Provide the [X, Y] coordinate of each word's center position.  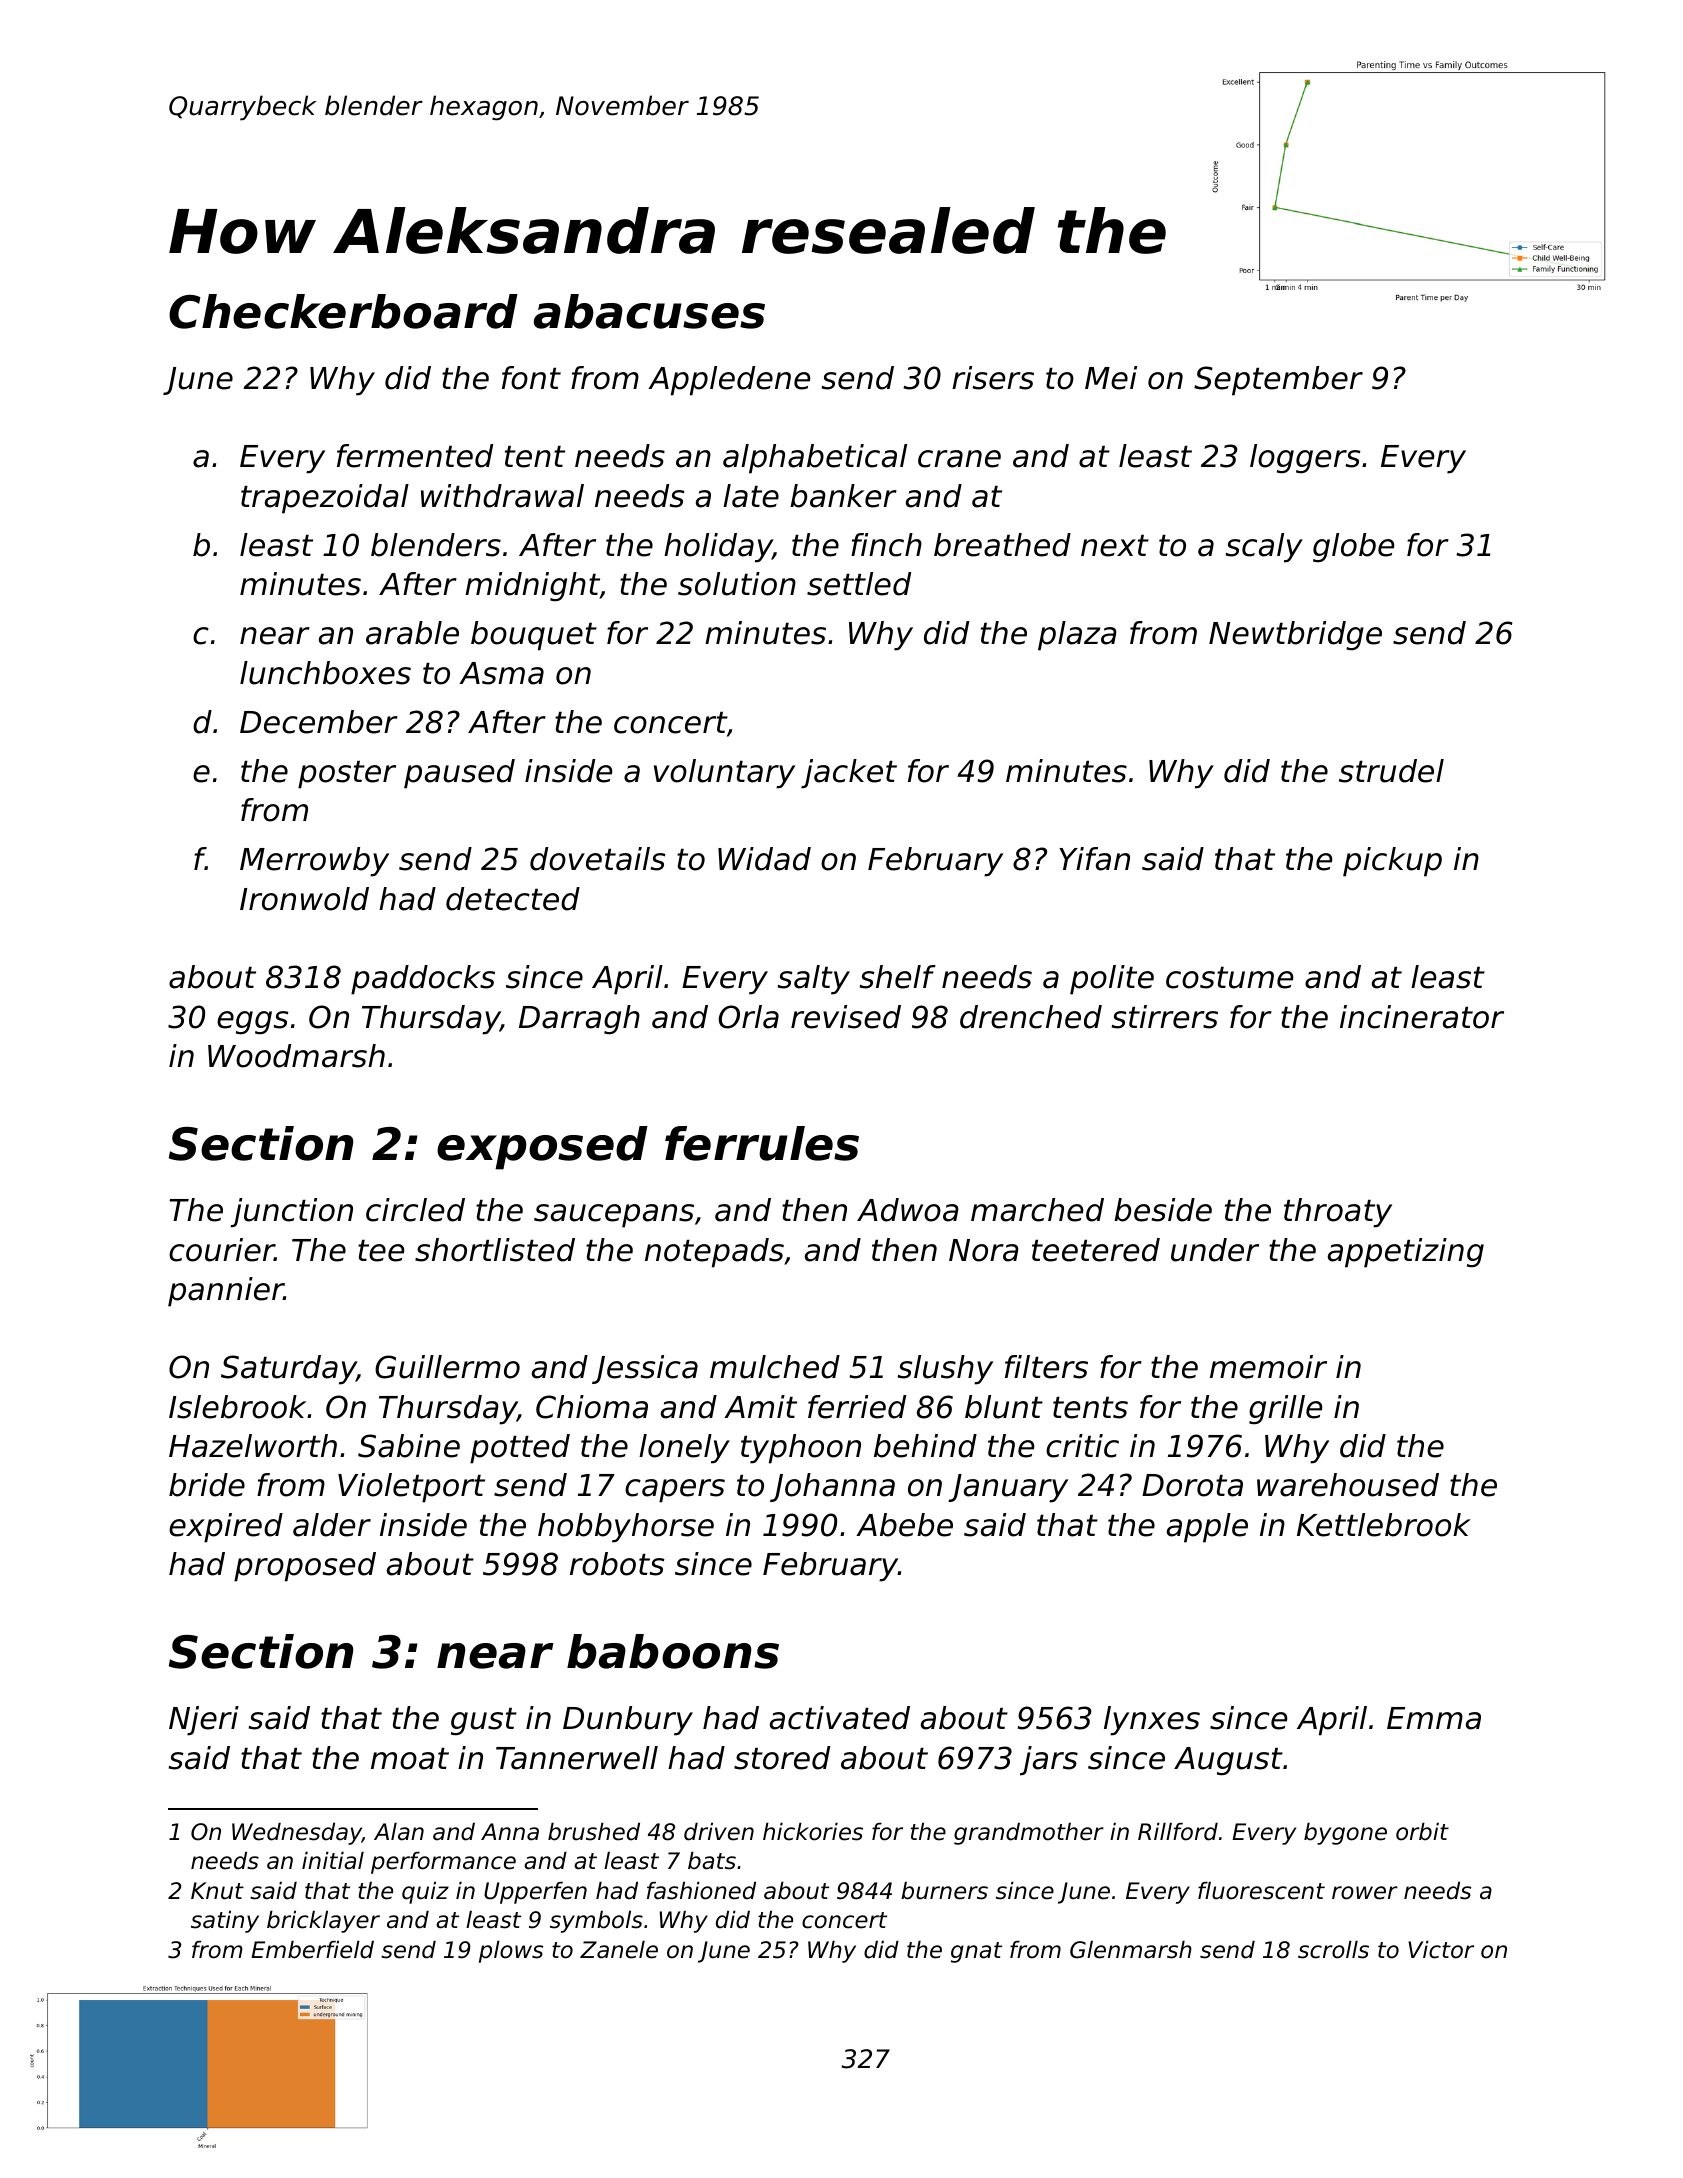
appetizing [1406, 1253]
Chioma [592, 1407]
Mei [1111, 378]
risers [993, 378]
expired [226, 1528]
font [531, 378]
